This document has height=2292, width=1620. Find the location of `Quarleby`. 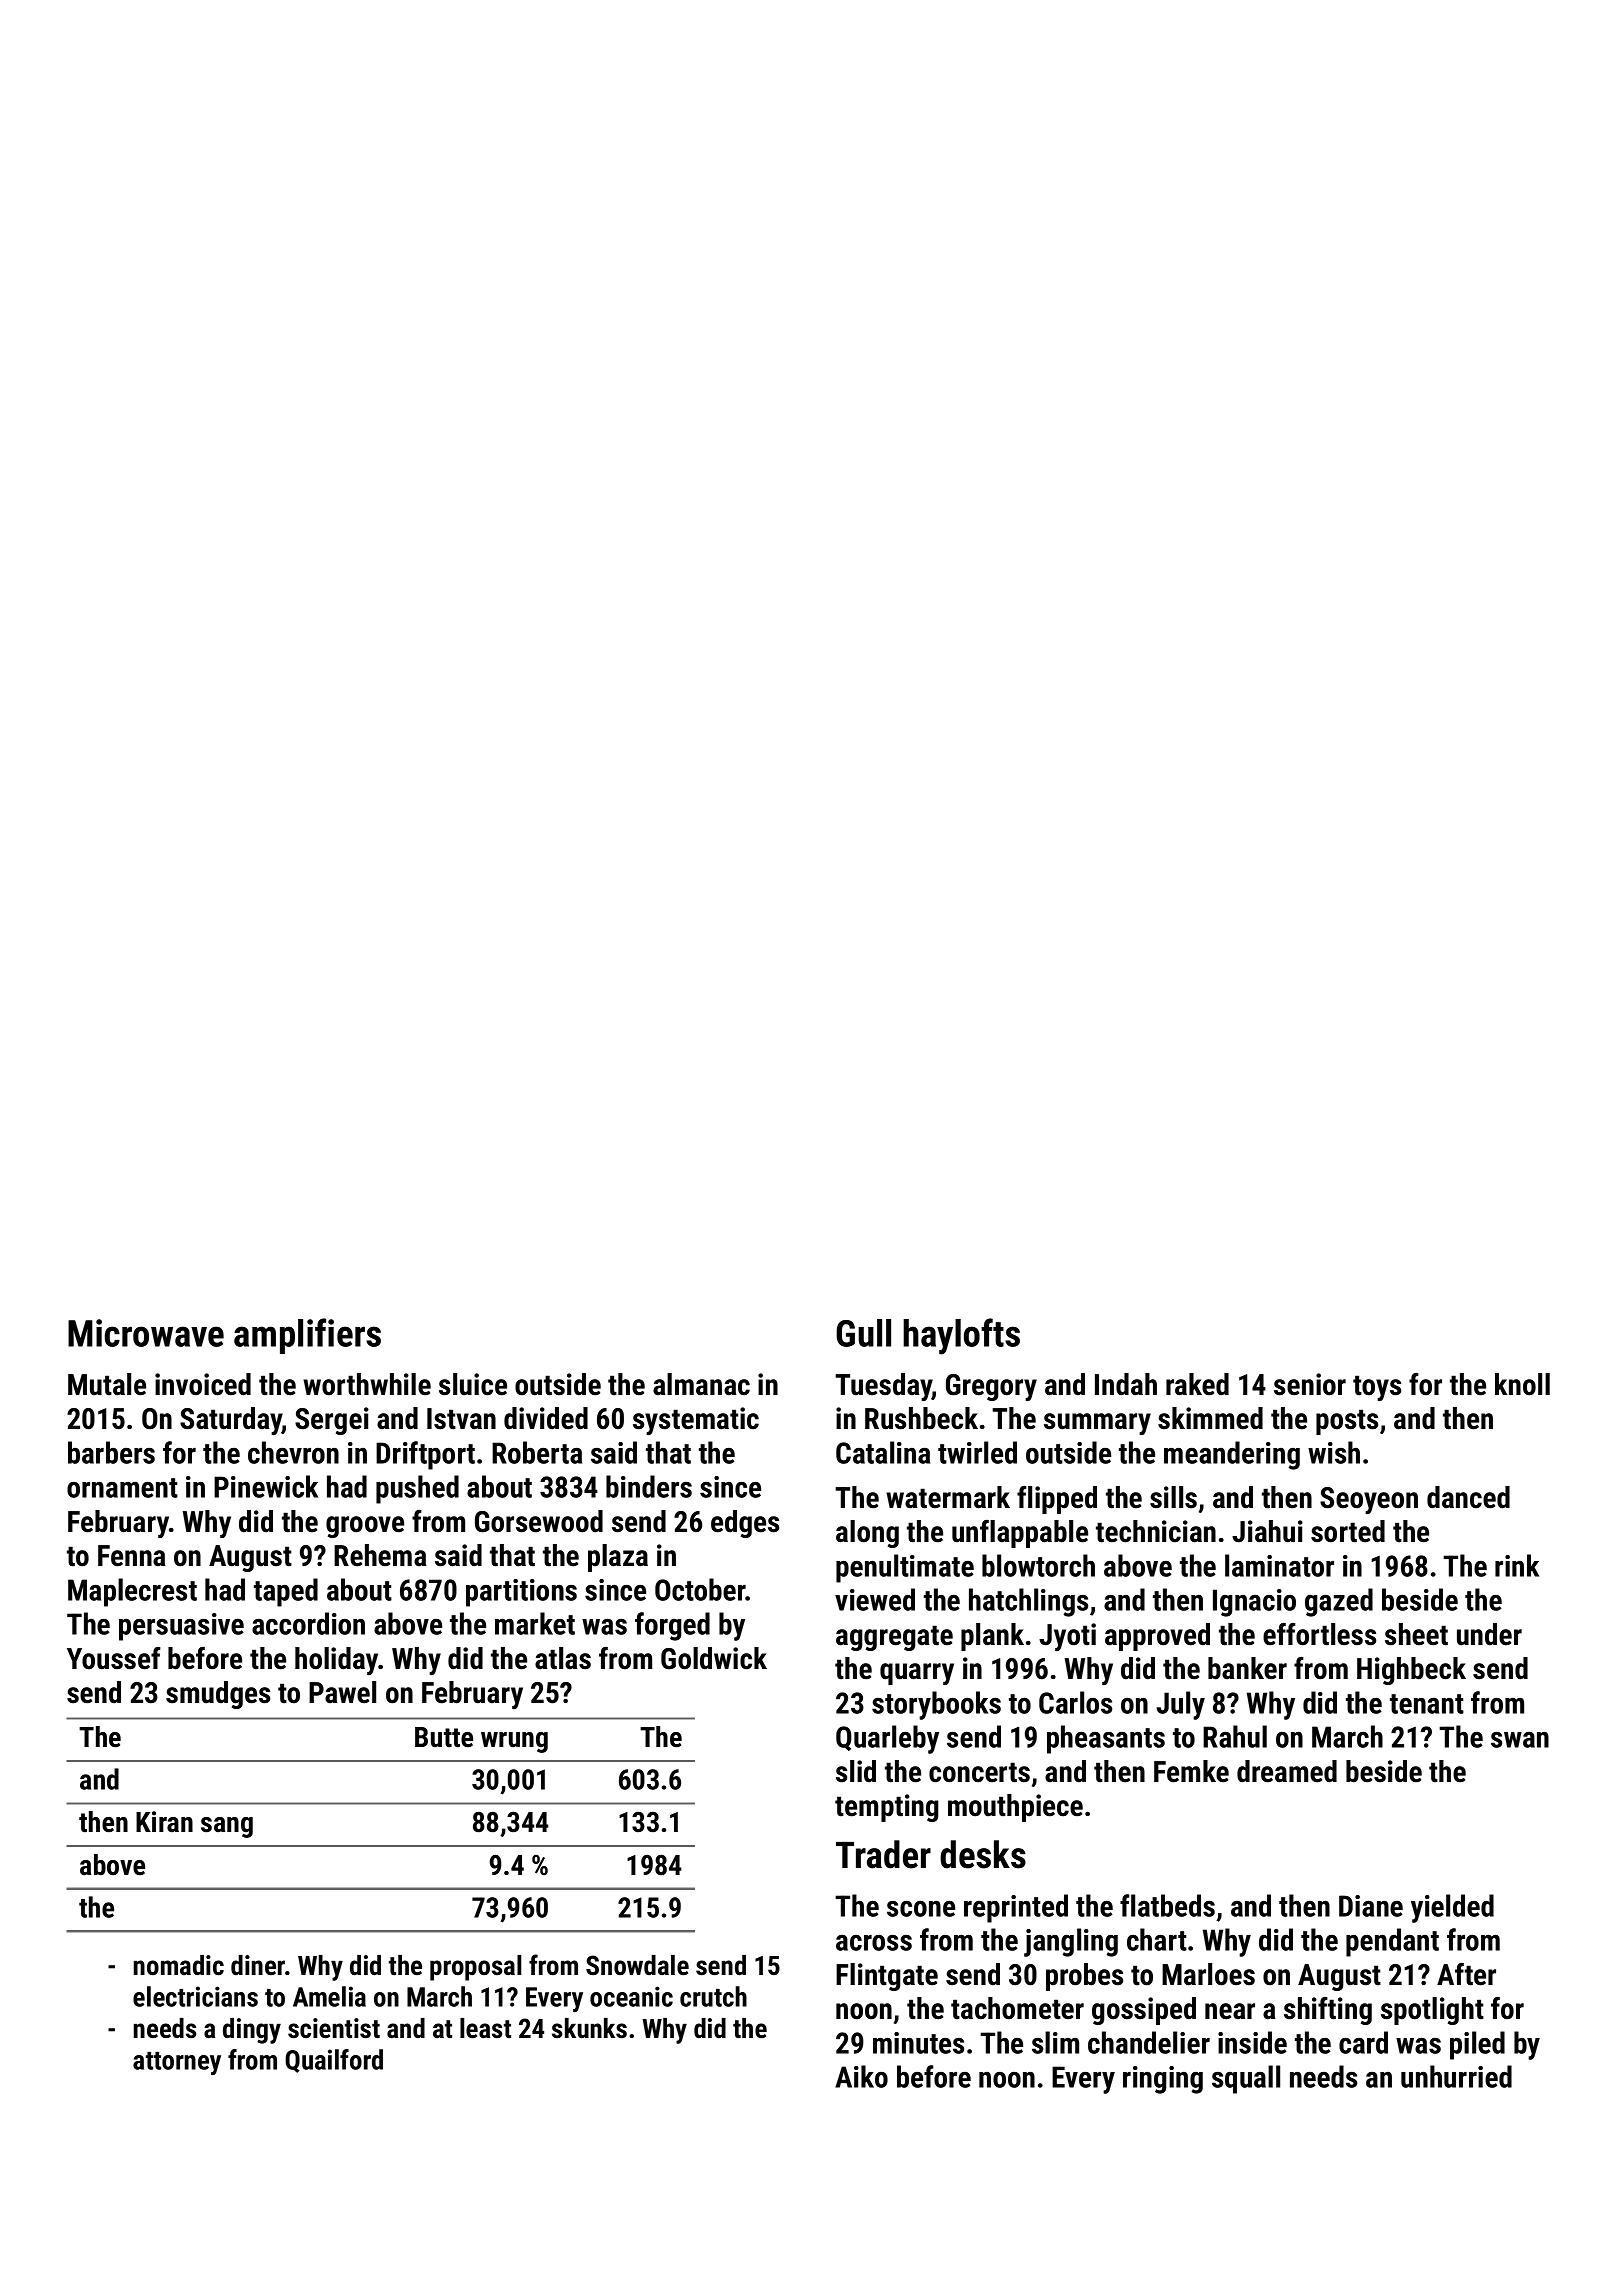

Quarleby is located at coordinates (887, 1739).
